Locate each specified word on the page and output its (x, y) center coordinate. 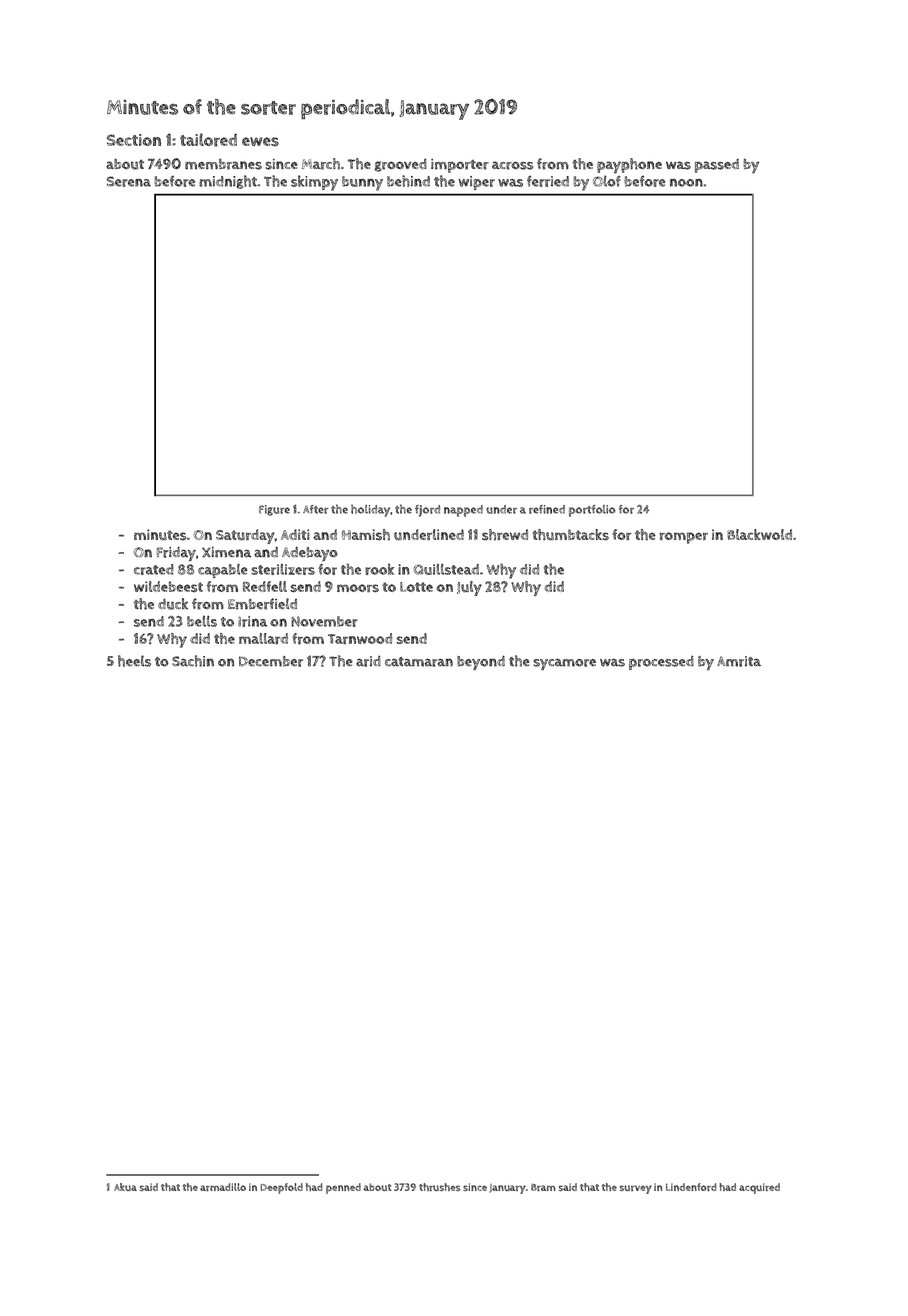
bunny (362, 183)
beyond (481, 662)
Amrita (739, 661)
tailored (208, 140)
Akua (125, 1187)
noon (686, 182)
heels (134, 661)
